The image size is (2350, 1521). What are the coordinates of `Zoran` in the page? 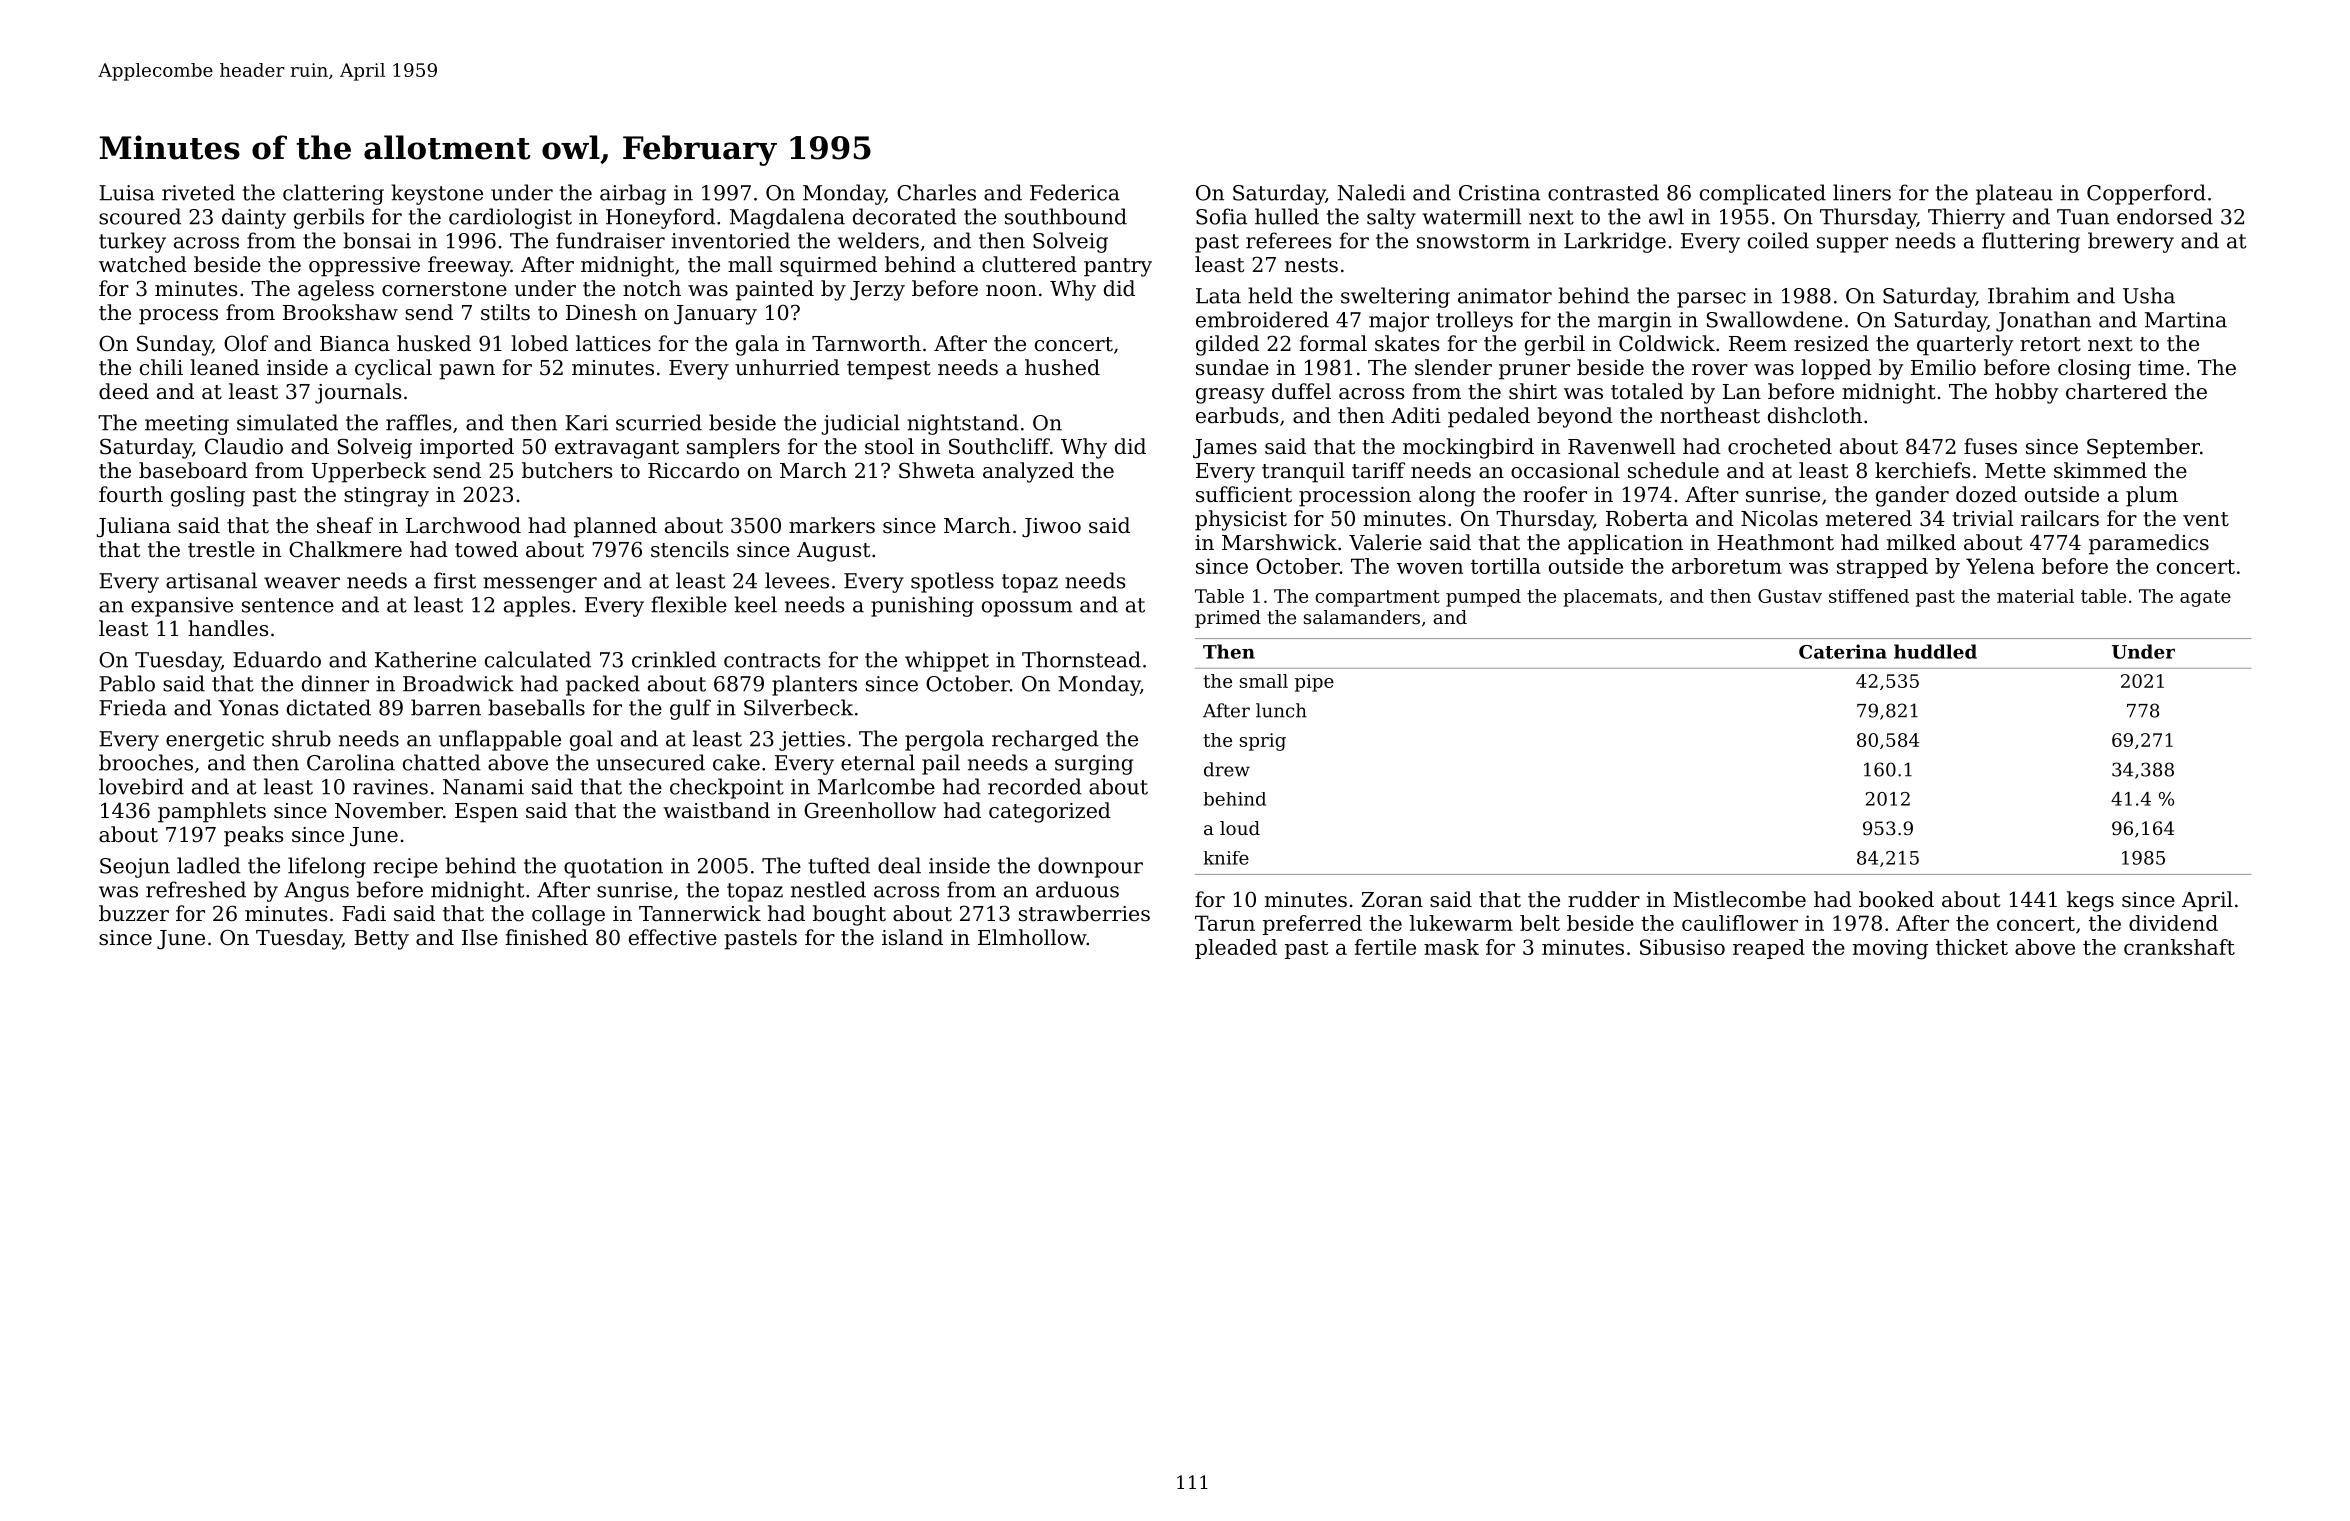 It's located at (1392, 900).
